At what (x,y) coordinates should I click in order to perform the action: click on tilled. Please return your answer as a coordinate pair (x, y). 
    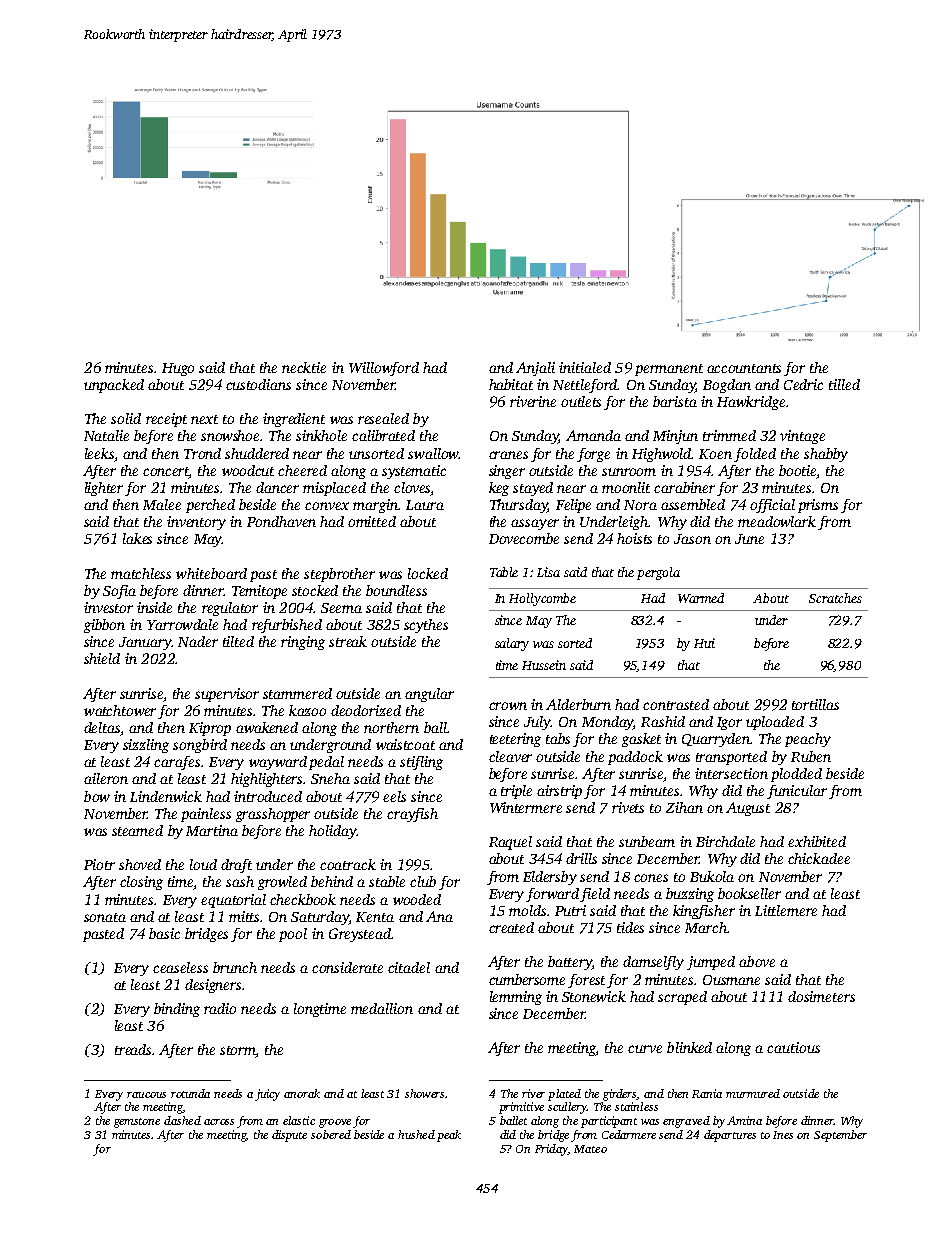
    Looking at the image, I should click on (844, 384).
